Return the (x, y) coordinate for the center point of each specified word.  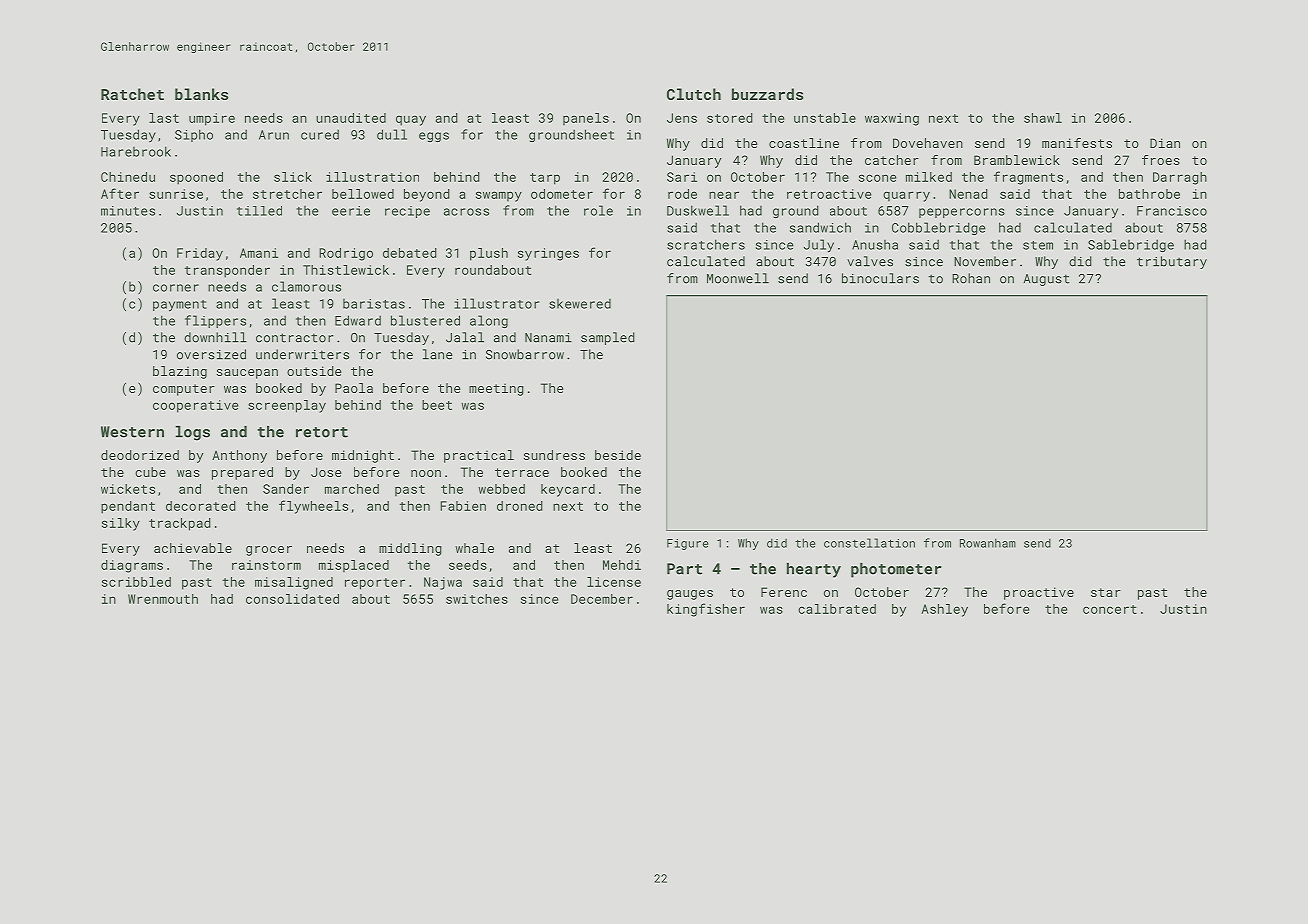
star (1106, 592)
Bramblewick (1017, 160)
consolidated (292, 599)
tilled (259, 211)
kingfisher (706, 610)
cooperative (195, 406)
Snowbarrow (525, 354)
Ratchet (132, 94)
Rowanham (988, 543)
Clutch (694, 94)
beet (437, 405)
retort (322, 432)
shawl (1043, 118)
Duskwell (698, 210)
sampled (608, 338)
